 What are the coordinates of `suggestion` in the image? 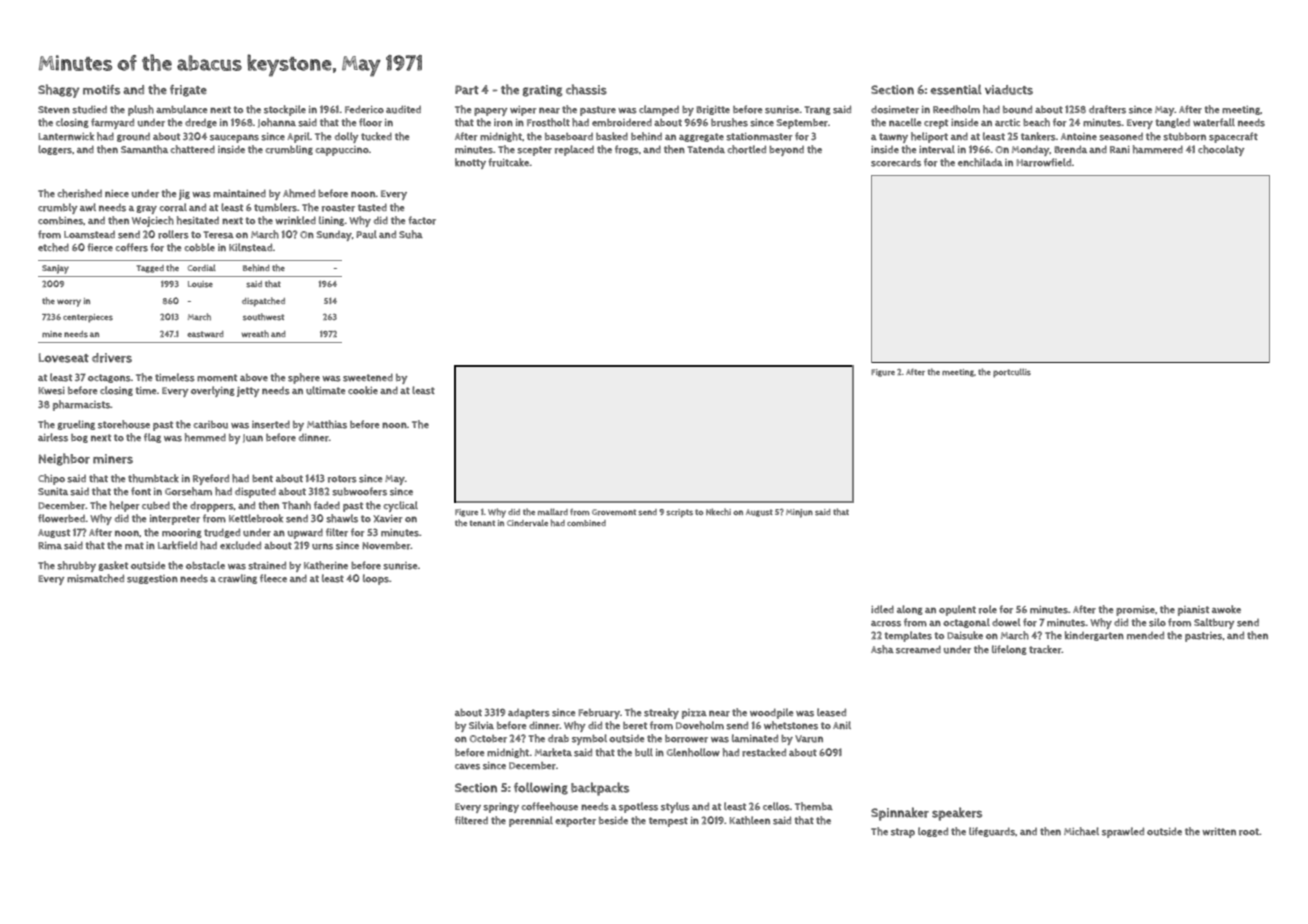 It's located at (152, 579).
